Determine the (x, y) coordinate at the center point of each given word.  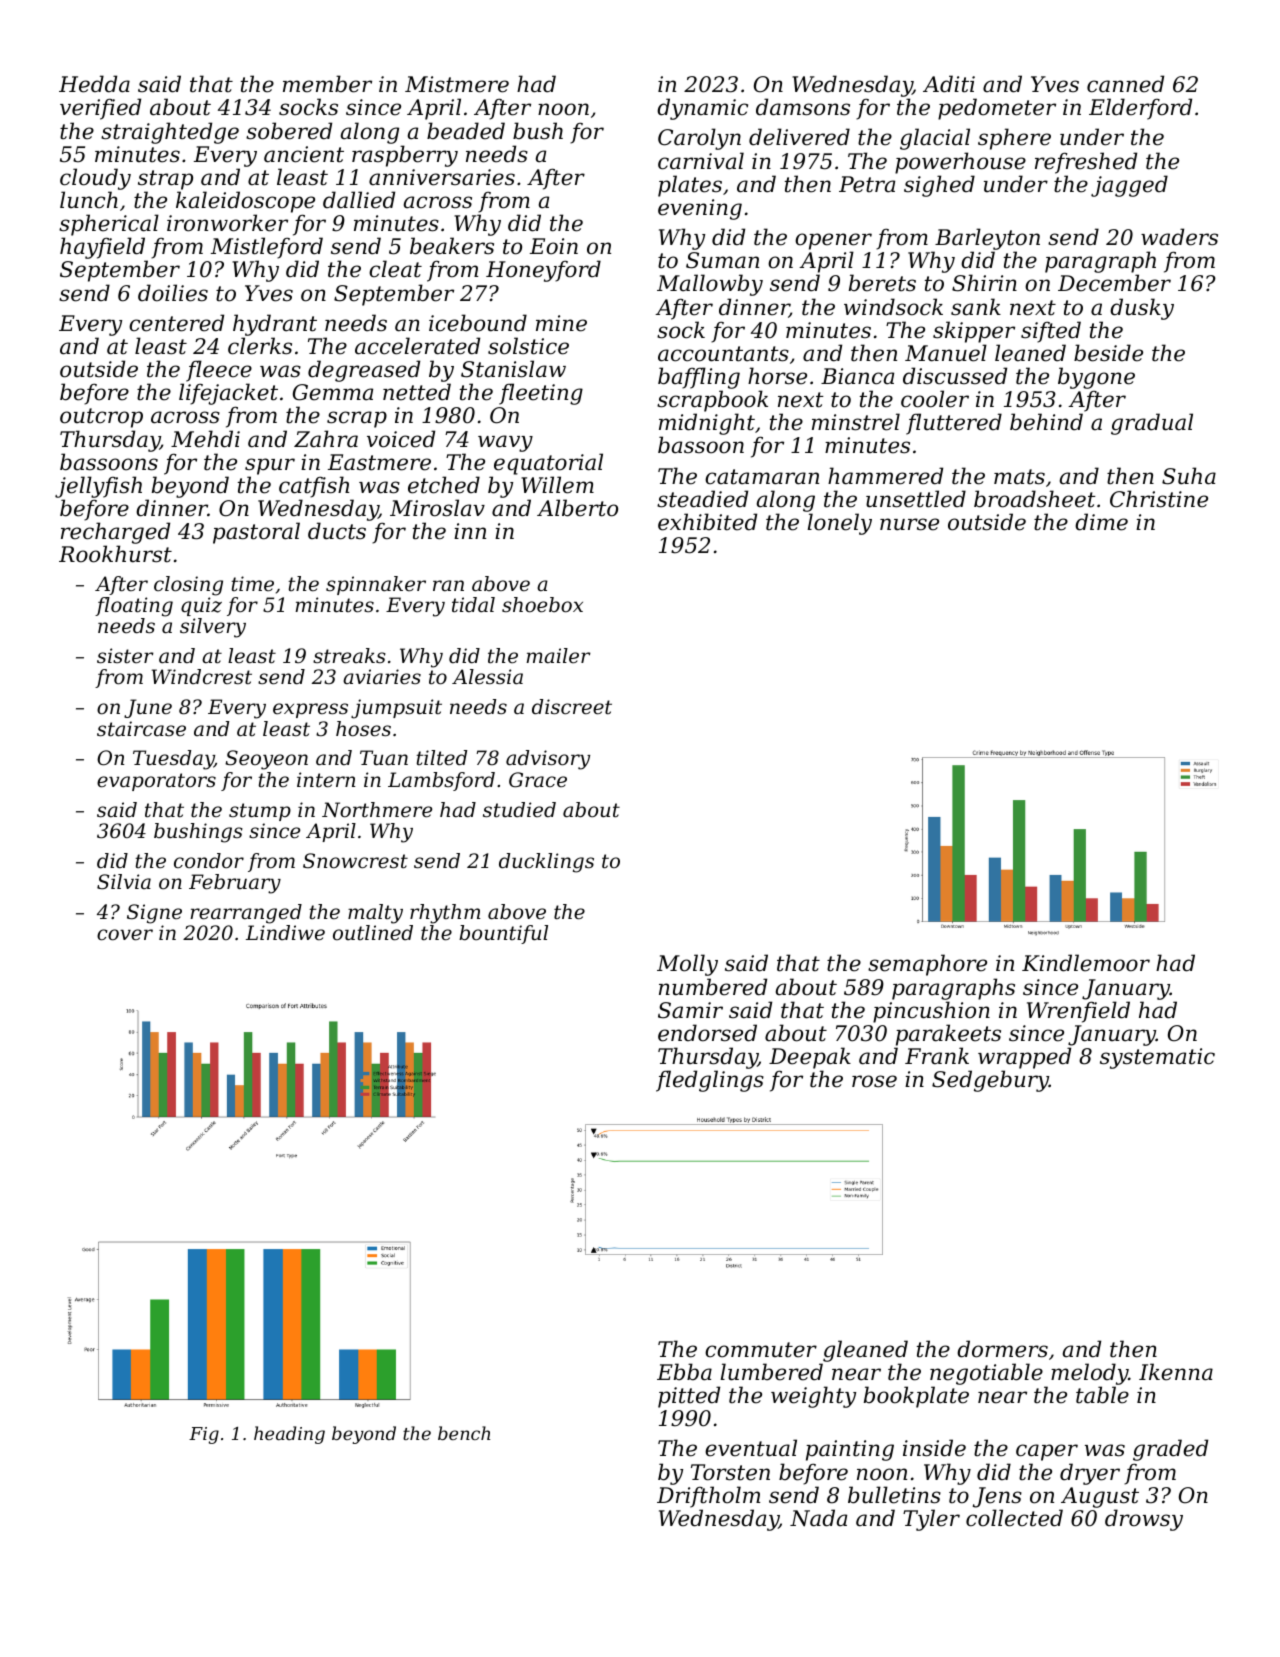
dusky (1142, 309)
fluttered (954, 424)
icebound (478, 323)
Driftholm (708, 1497)
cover (125, 935)
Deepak (810, 1058)
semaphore (927, 965)
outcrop (101, 418)
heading (289, 1435)
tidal (473, 605)
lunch (89, 200)
